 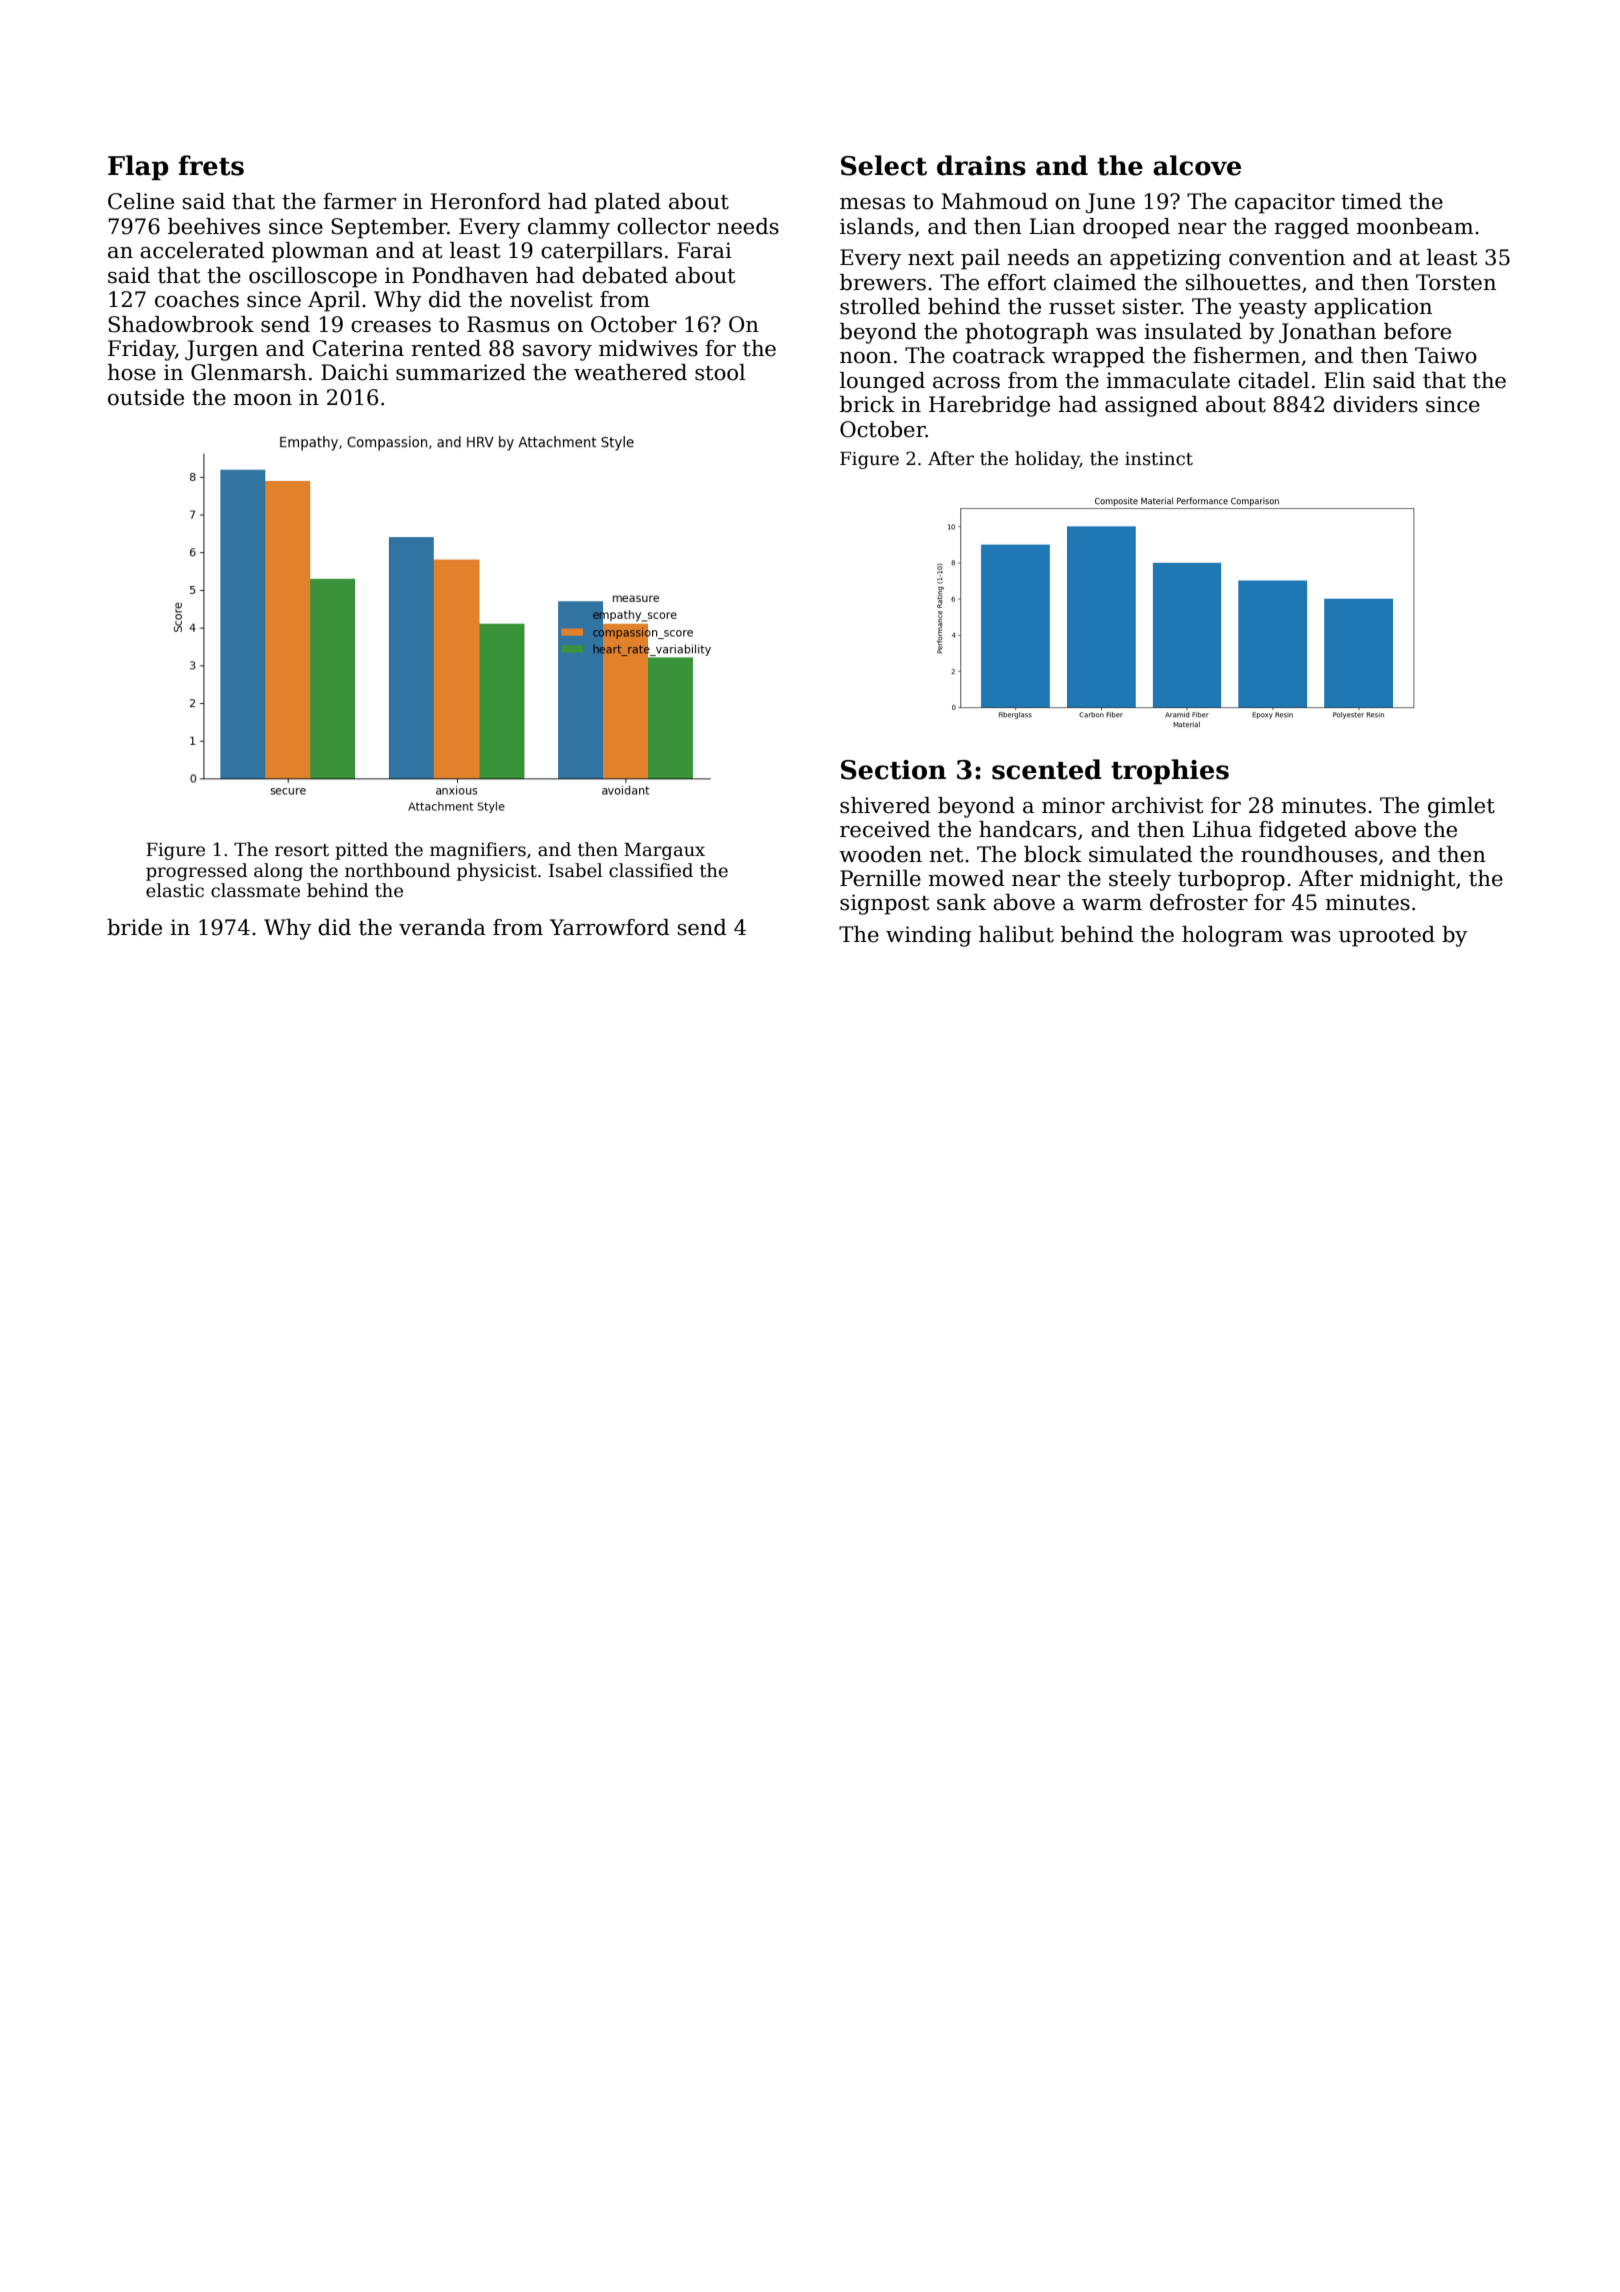 What do you see at coordinates (1159, 459) in the screenshot?
I see `instinct` at bounding box center [1159, 459].
